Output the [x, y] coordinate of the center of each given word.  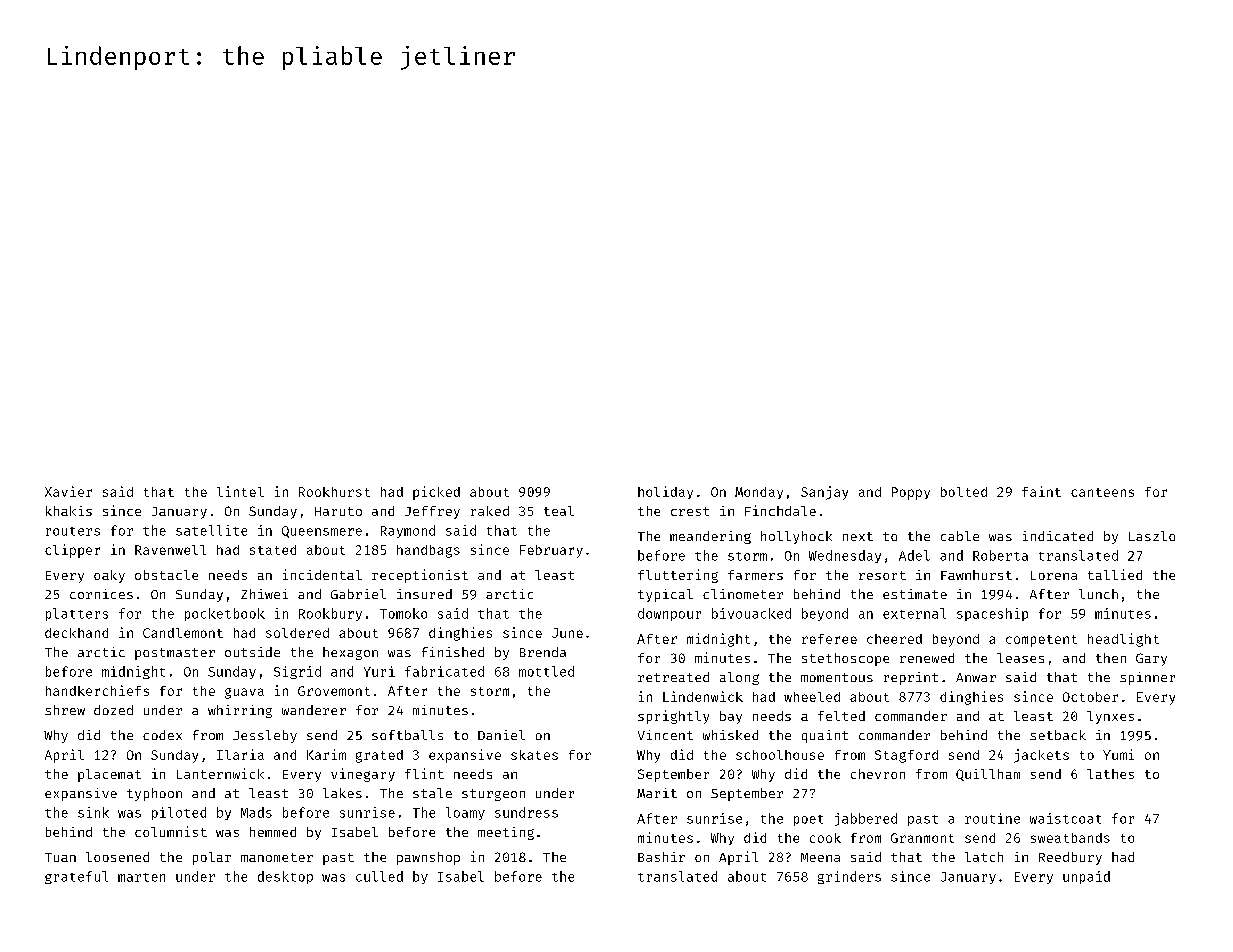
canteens [1102, 492]
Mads [256, 812]
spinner [1147, 678]
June [567, 633]
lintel [240, 491]
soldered [297, 633]
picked [436, 493]
